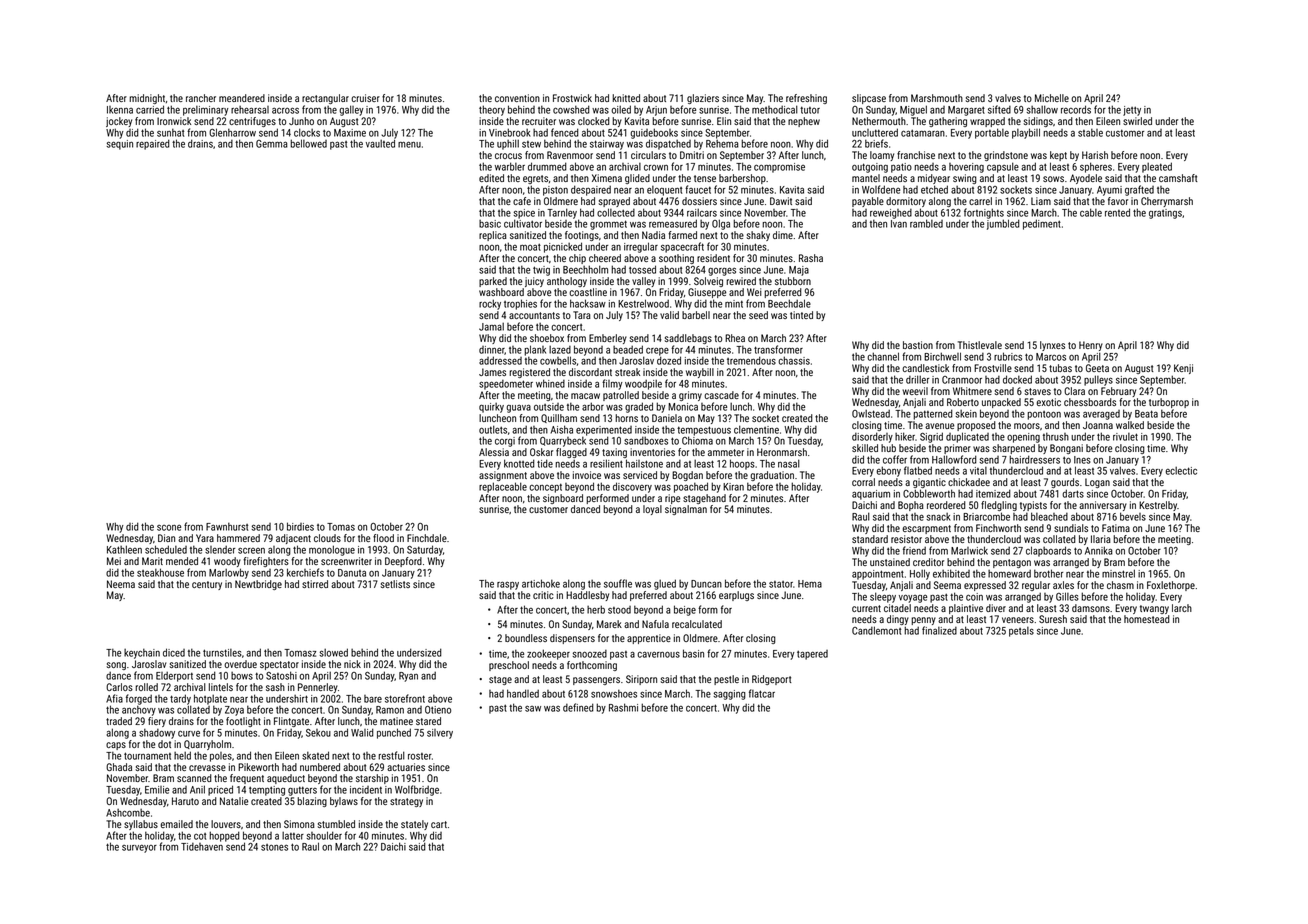 The width and height of the screenshot is (1308, 924). What do you see at coordinates (227, 526) in the screenshot?
I see `Fawnhurst` at bounding box center [227, 526].
